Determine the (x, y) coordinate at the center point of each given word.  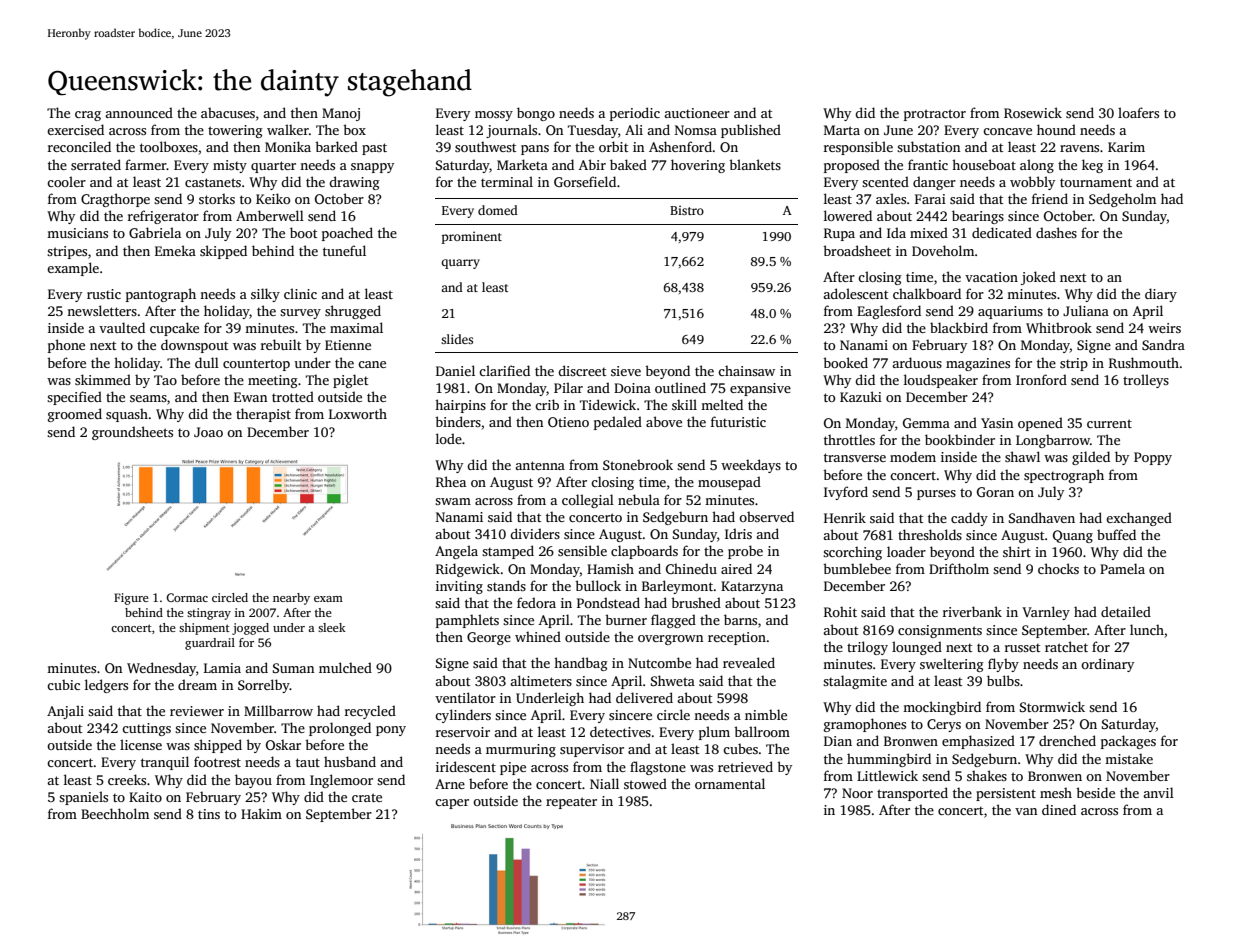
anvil (1158, 792)
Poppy (1153, 458)
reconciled (79, 146)
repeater (571, 803)
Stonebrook (638, 464)
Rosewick (1033, 112)
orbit (613, 146)
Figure (131, 599)
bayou (253, 781)
